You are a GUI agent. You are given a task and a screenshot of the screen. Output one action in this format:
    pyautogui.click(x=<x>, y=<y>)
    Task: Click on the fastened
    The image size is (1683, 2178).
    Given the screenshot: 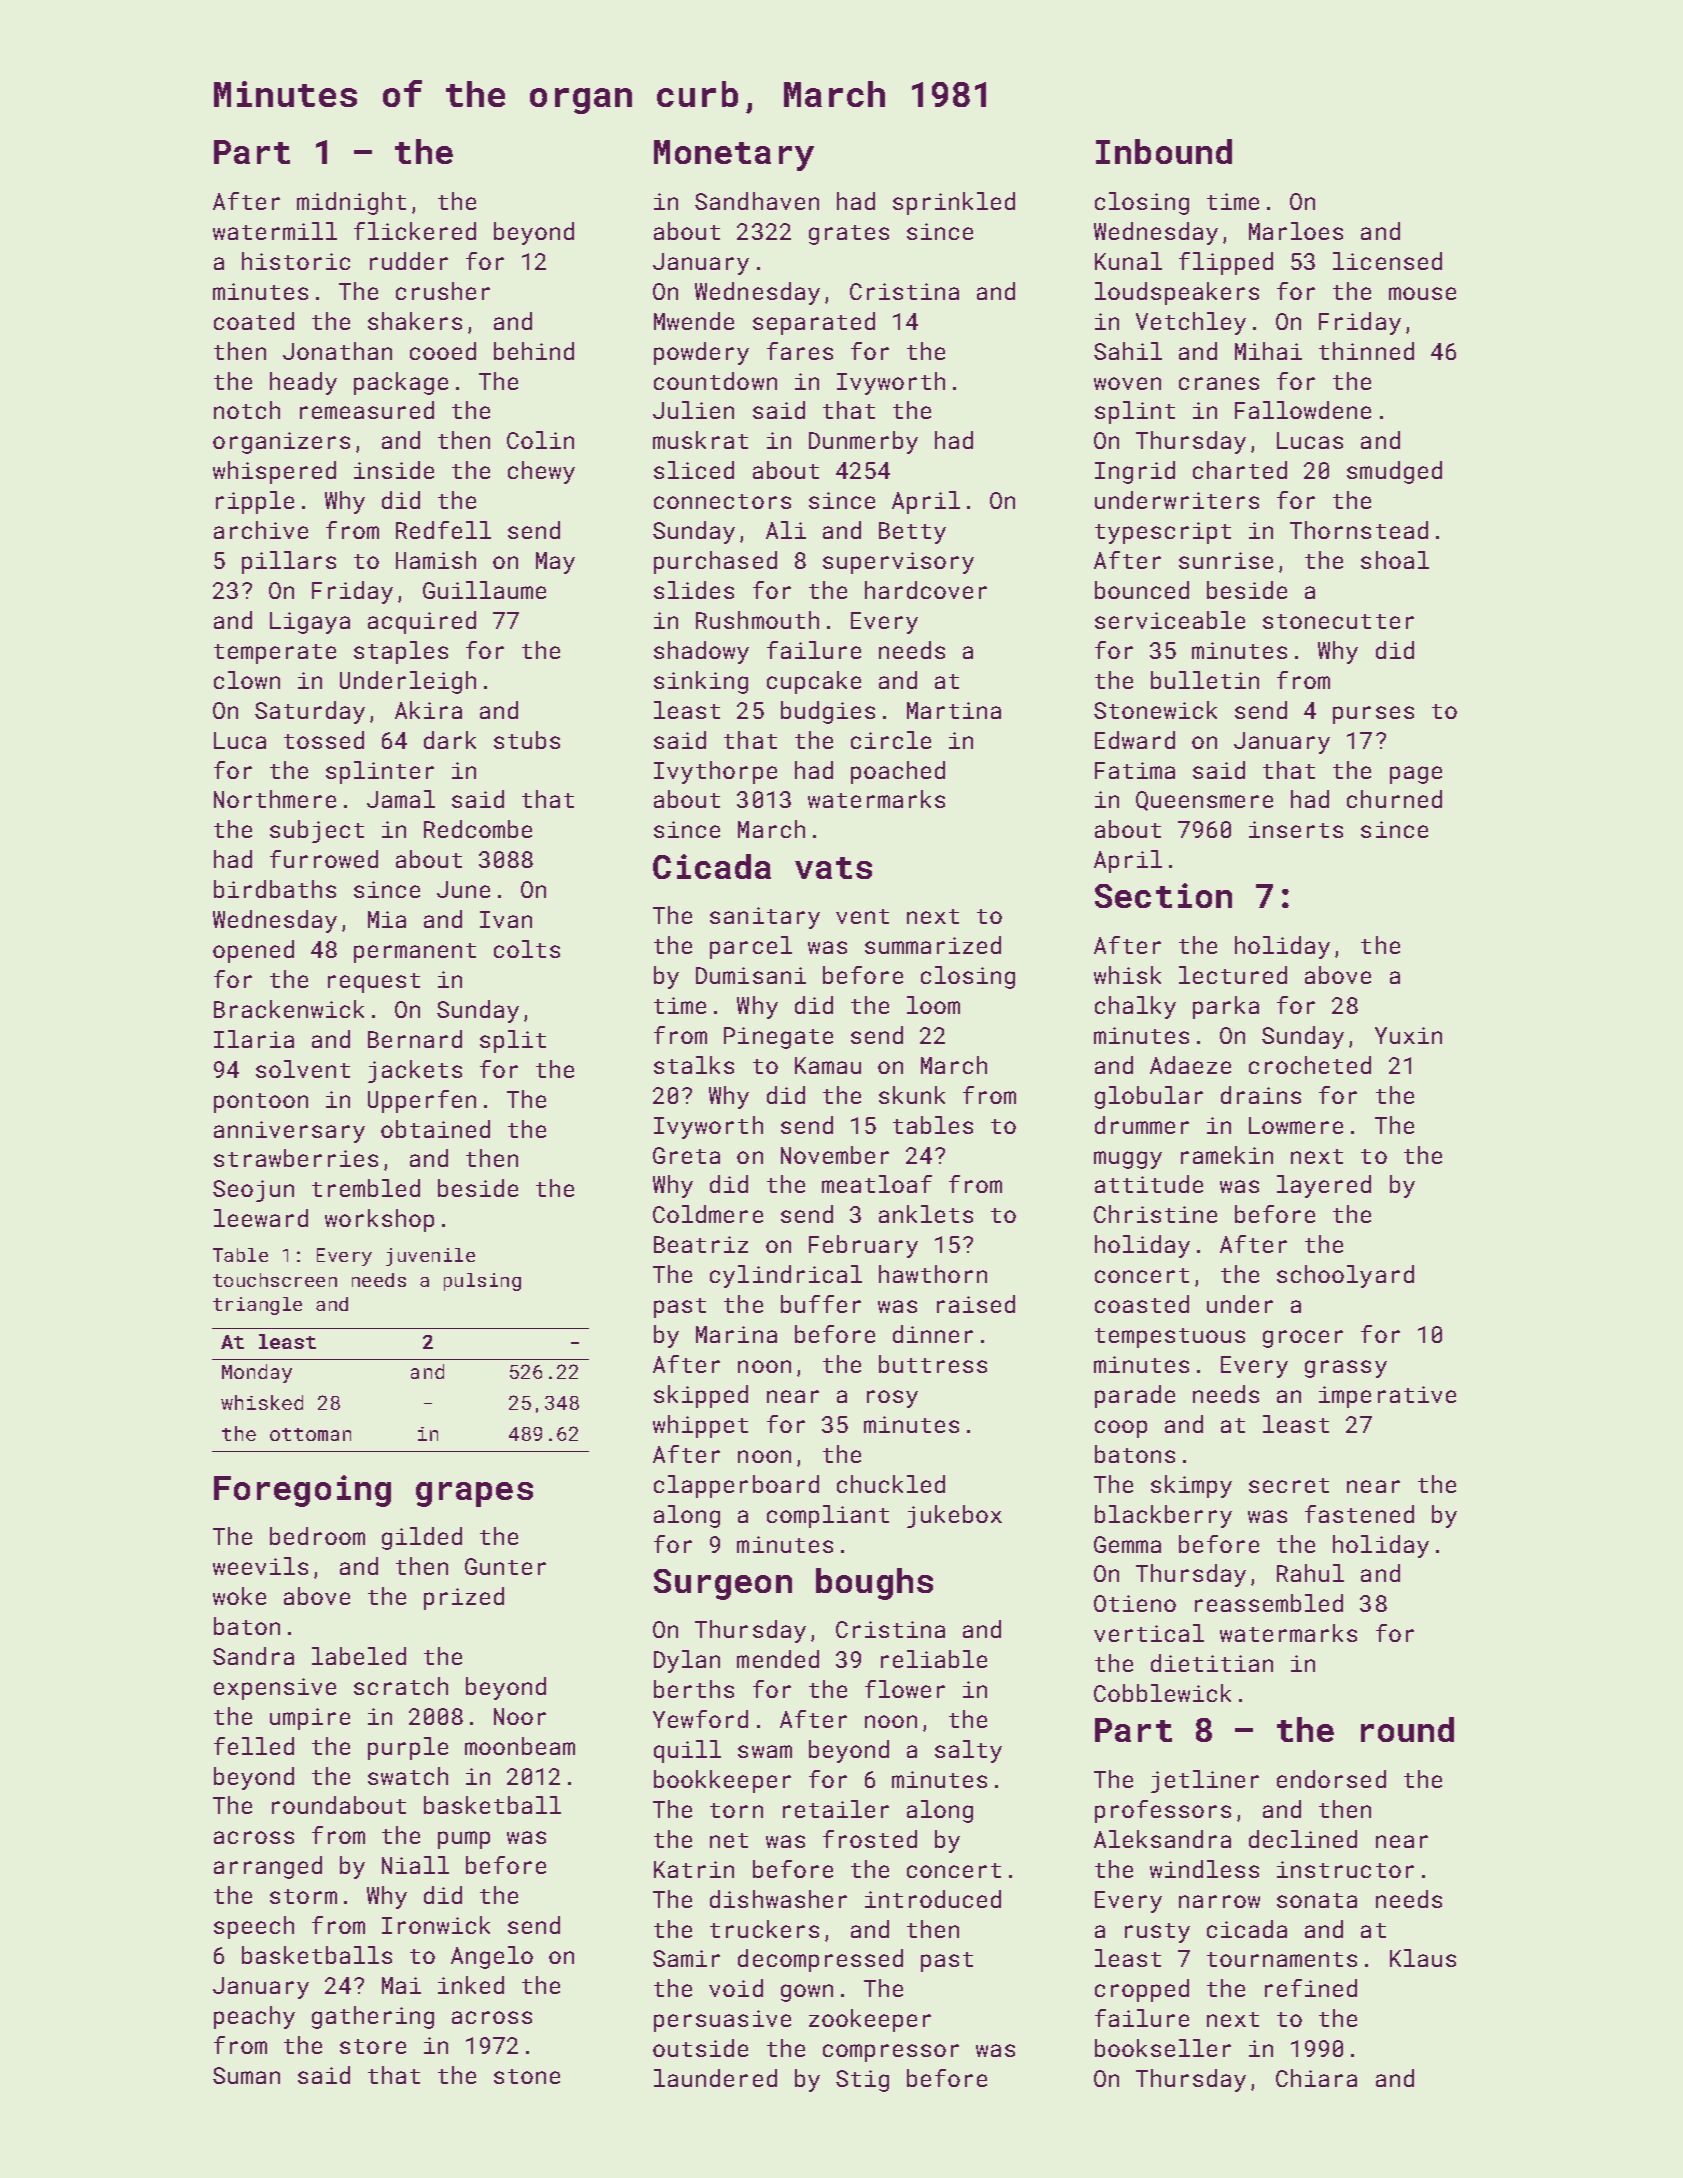 What is the action you would take?
    pyautogui.click(x=1359, y=1514)
